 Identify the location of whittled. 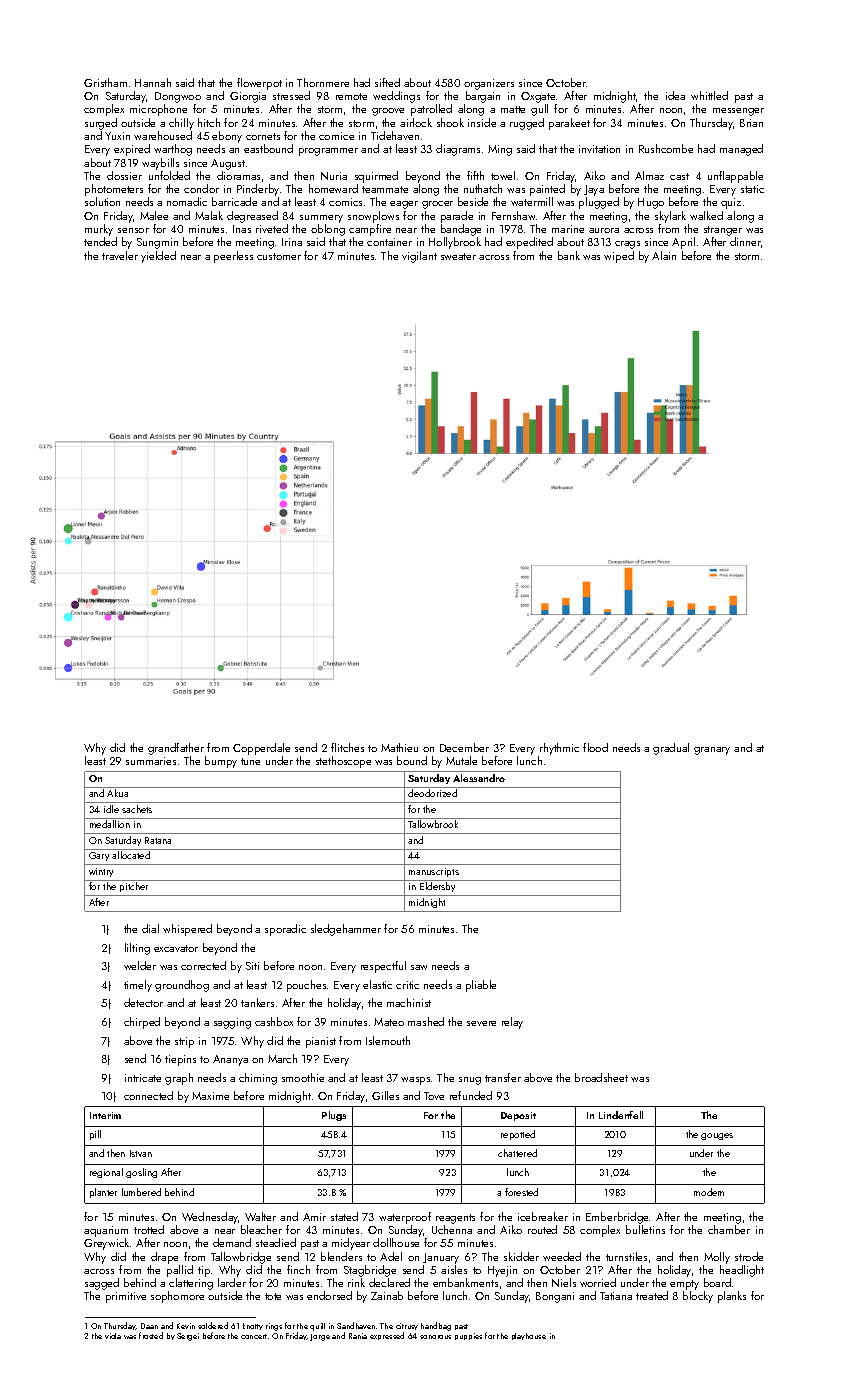
(709, 95).
